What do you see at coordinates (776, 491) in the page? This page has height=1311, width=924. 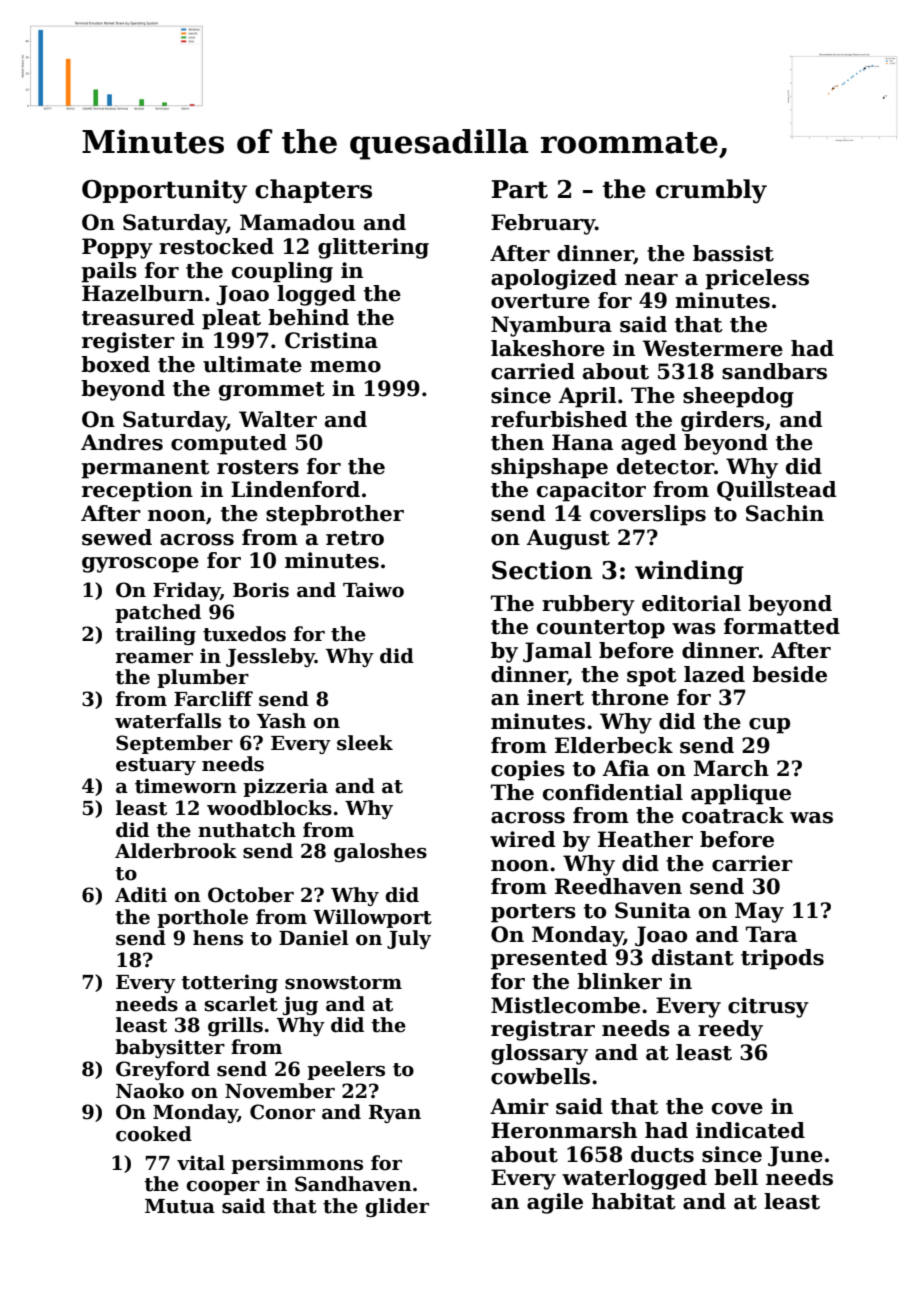 I see `Quillstead` at bounding box center [776, 491].
